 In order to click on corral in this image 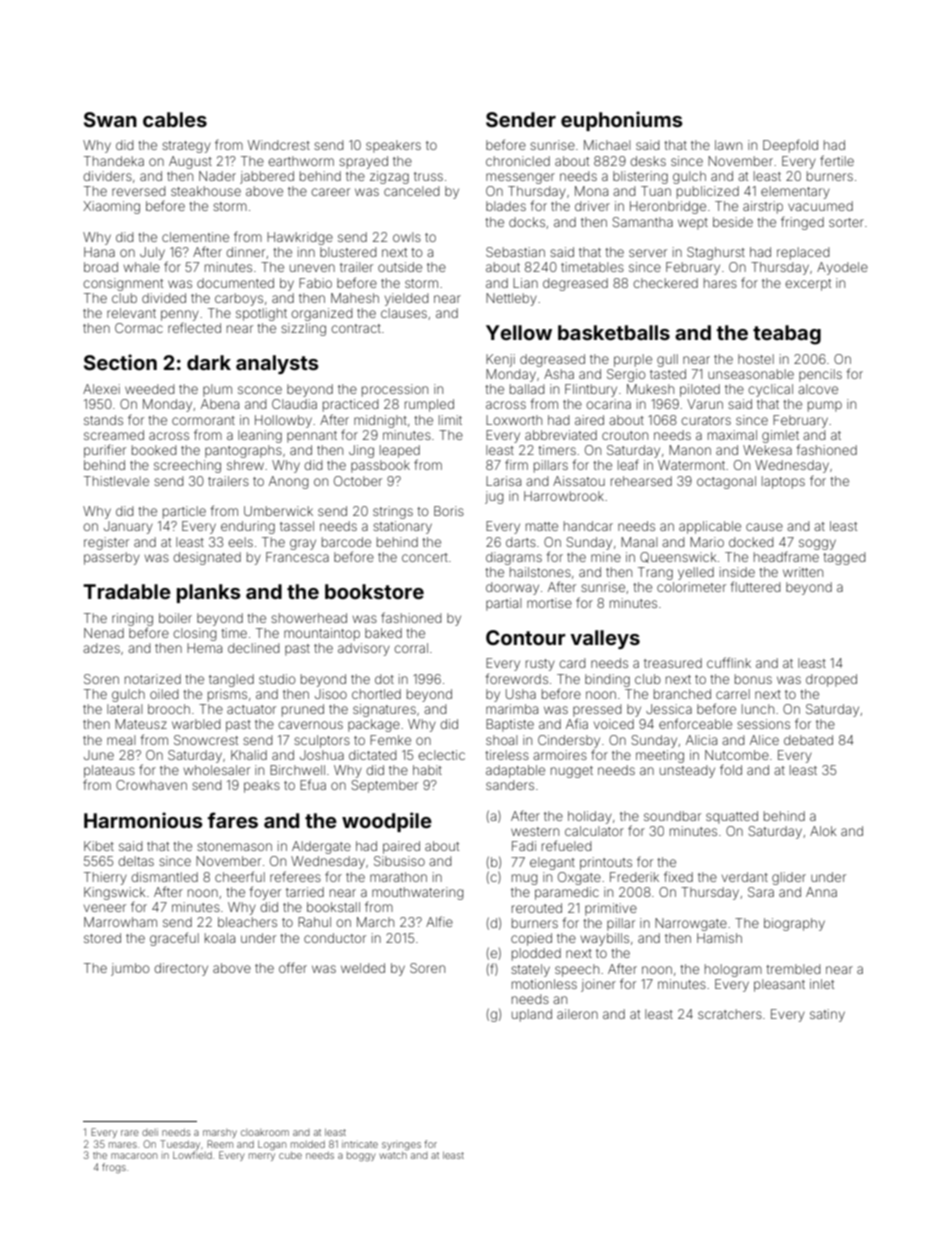, I will do `click(411, 648)`.
